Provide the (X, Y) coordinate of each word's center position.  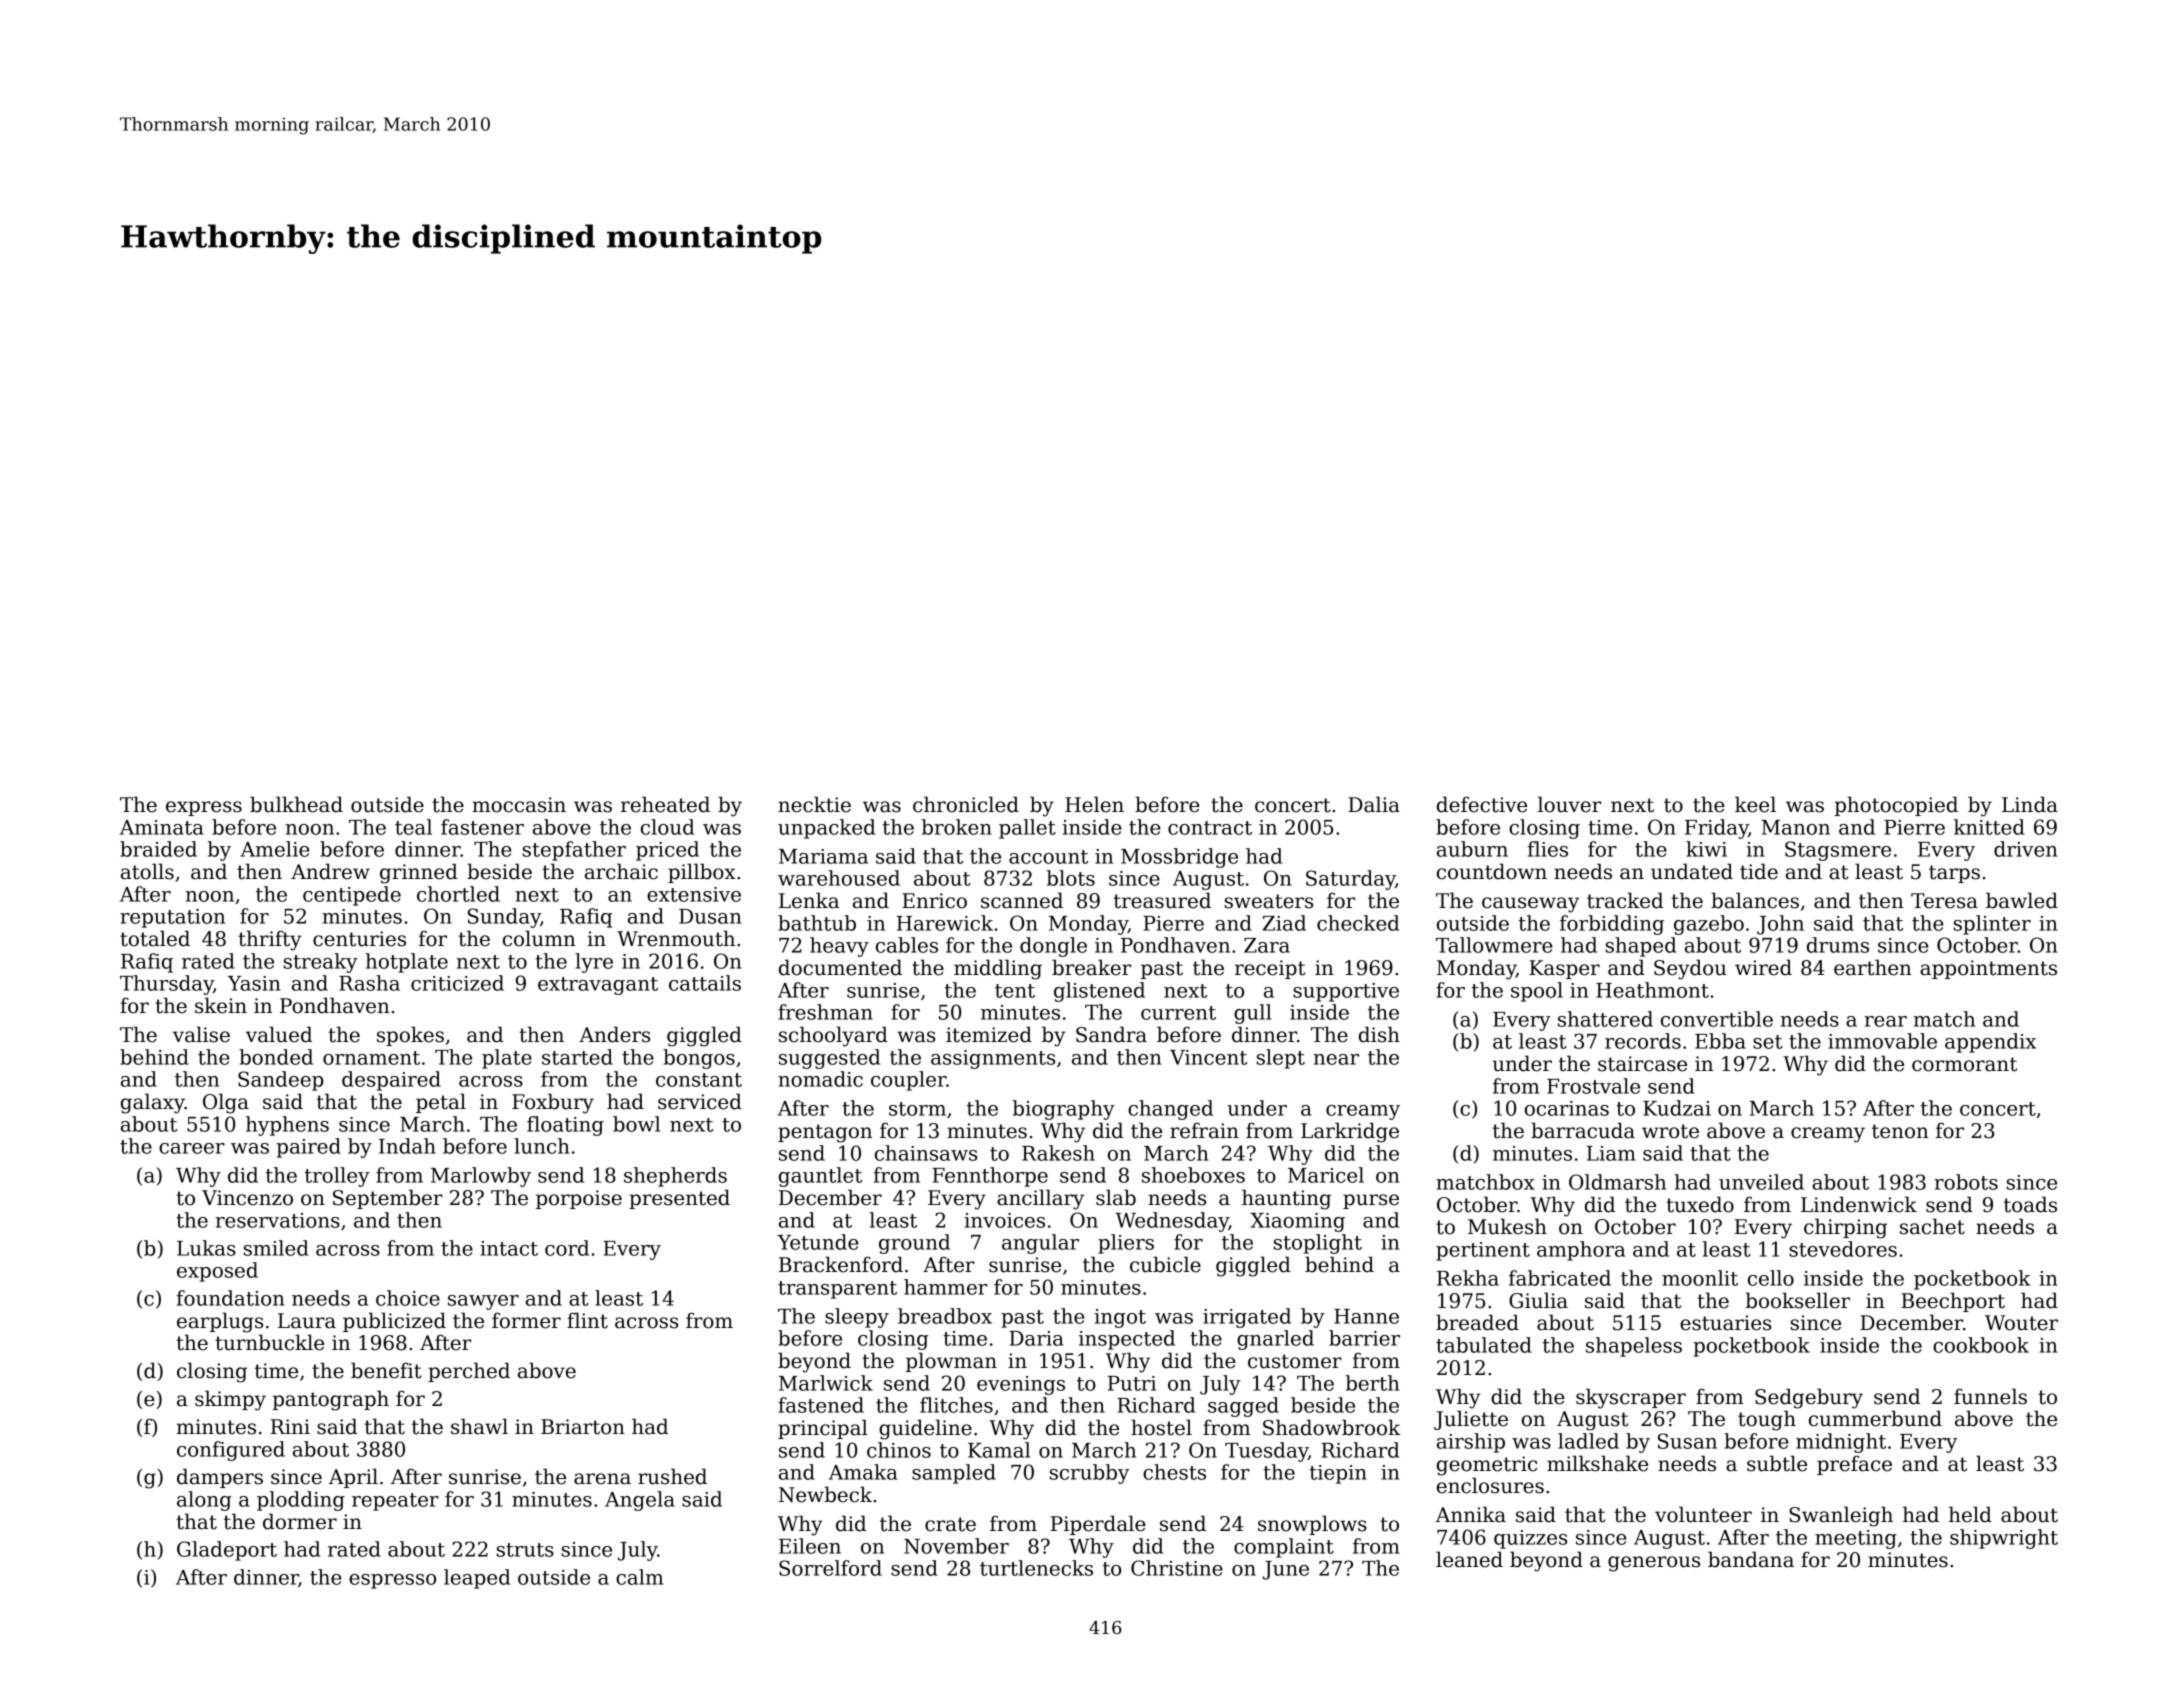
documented (840, 967)
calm (639, 1577)
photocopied (1896, 806)
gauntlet (820, 1177)
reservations (278, 1220)
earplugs (220, 1322)
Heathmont (1652, 990)
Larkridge (1350, 1132)
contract (1210, 828)
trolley (337, 1177)
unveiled (1761, 1182)
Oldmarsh (1617, 1182)
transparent (837, 1290)
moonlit (1700, 1278)
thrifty (270, 940)
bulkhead (296, 804)
